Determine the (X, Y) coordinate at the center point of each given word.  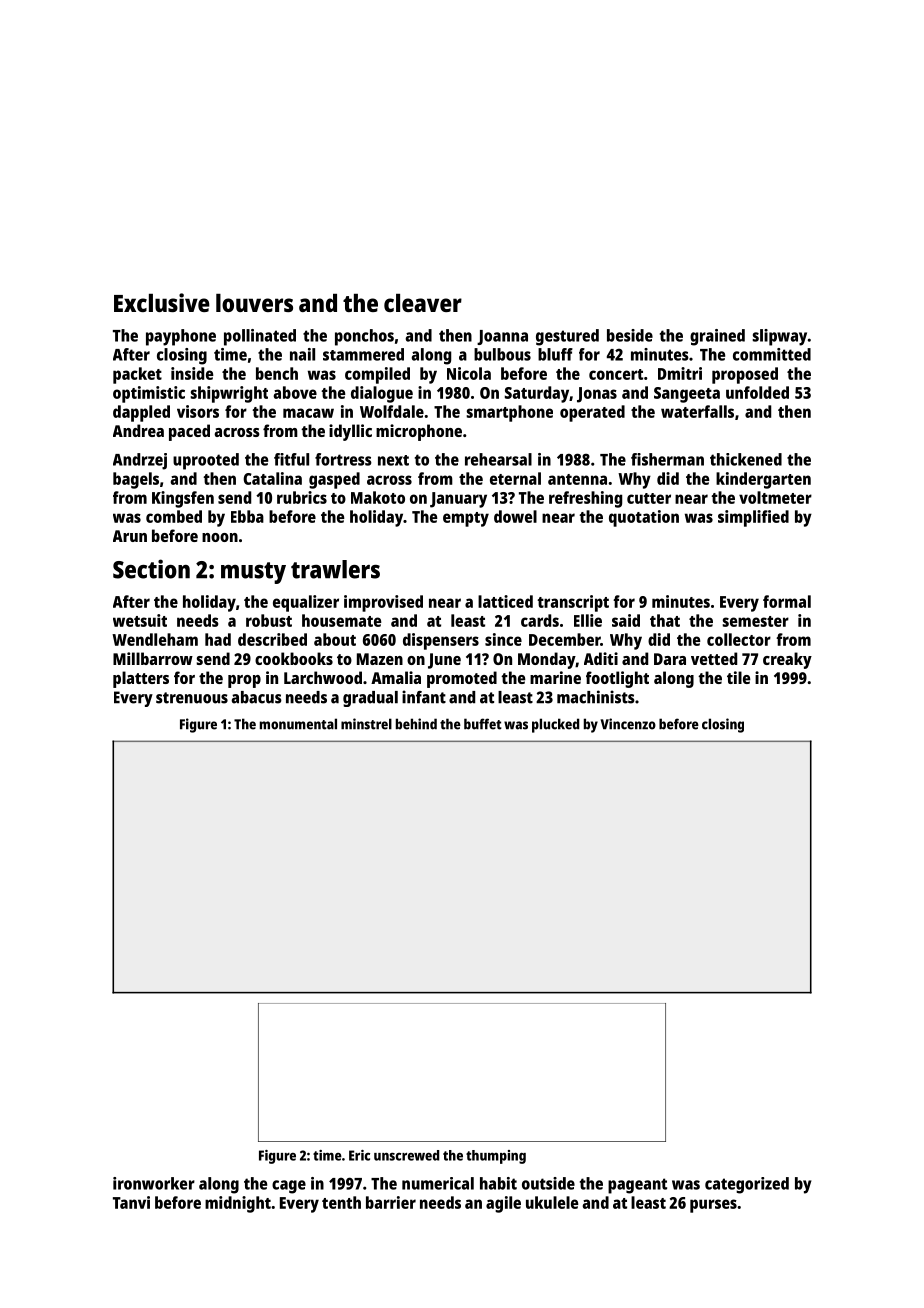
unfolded (757, 392)
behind (416, 724)
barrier (391, 1202)
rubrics (302, 497)
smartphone (509, 413)
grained (717, 337)
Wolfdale (392, 411)
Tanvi (131, 1202)
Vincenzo (628, 724)
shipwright (229, 394)
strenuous (192, 698)
